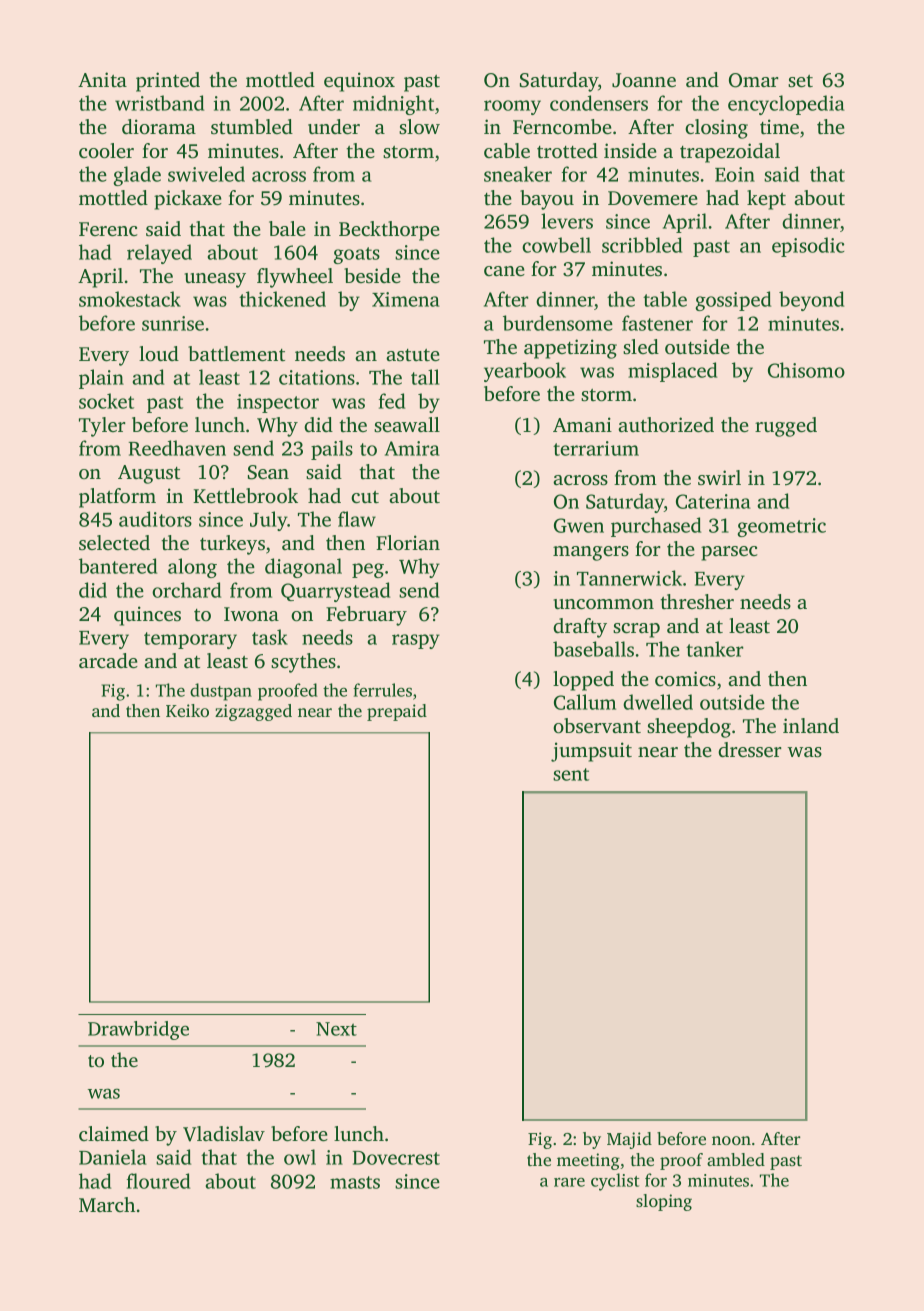  What do you see at coordinates (270, 637) in the document?
I see `task` at bounding box center [270, 637].
